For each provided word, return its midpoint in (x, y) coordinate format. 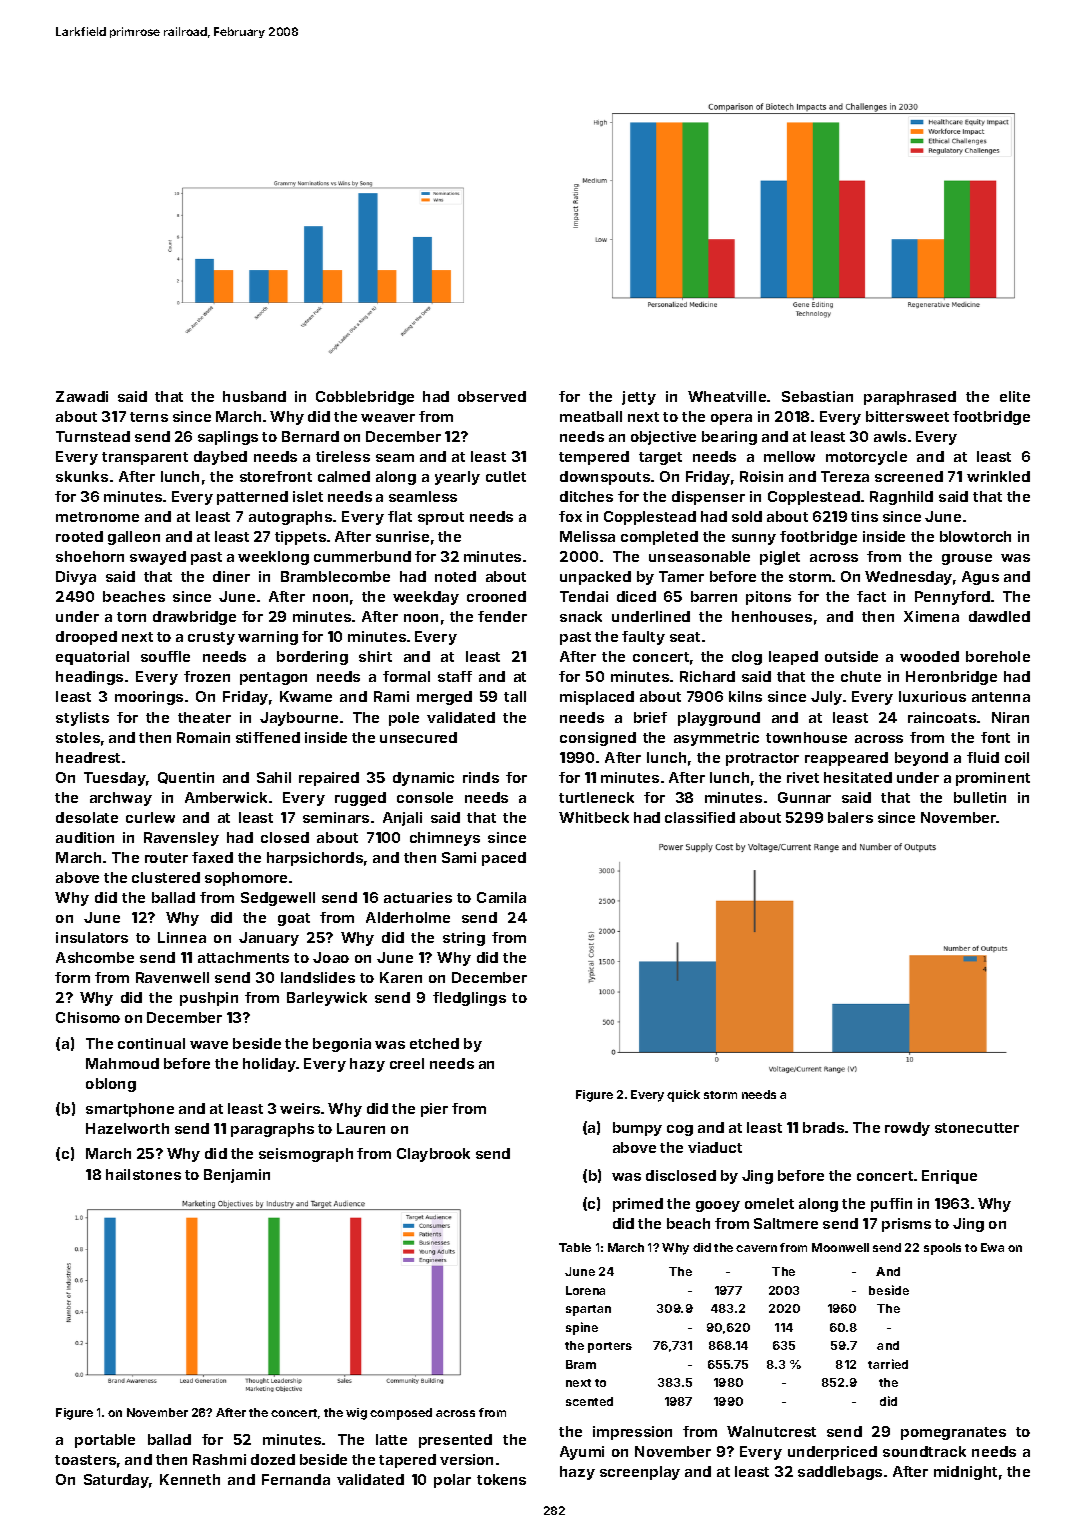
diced (636, 596)
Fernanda (296, 1479)
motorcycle (866, 458)
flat (400, 516)
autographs (290, 518)
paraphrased (910, 398)
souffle (165, 656)
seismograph (306, 1155)
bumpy (637, 1129)
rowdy (907, 1129)
